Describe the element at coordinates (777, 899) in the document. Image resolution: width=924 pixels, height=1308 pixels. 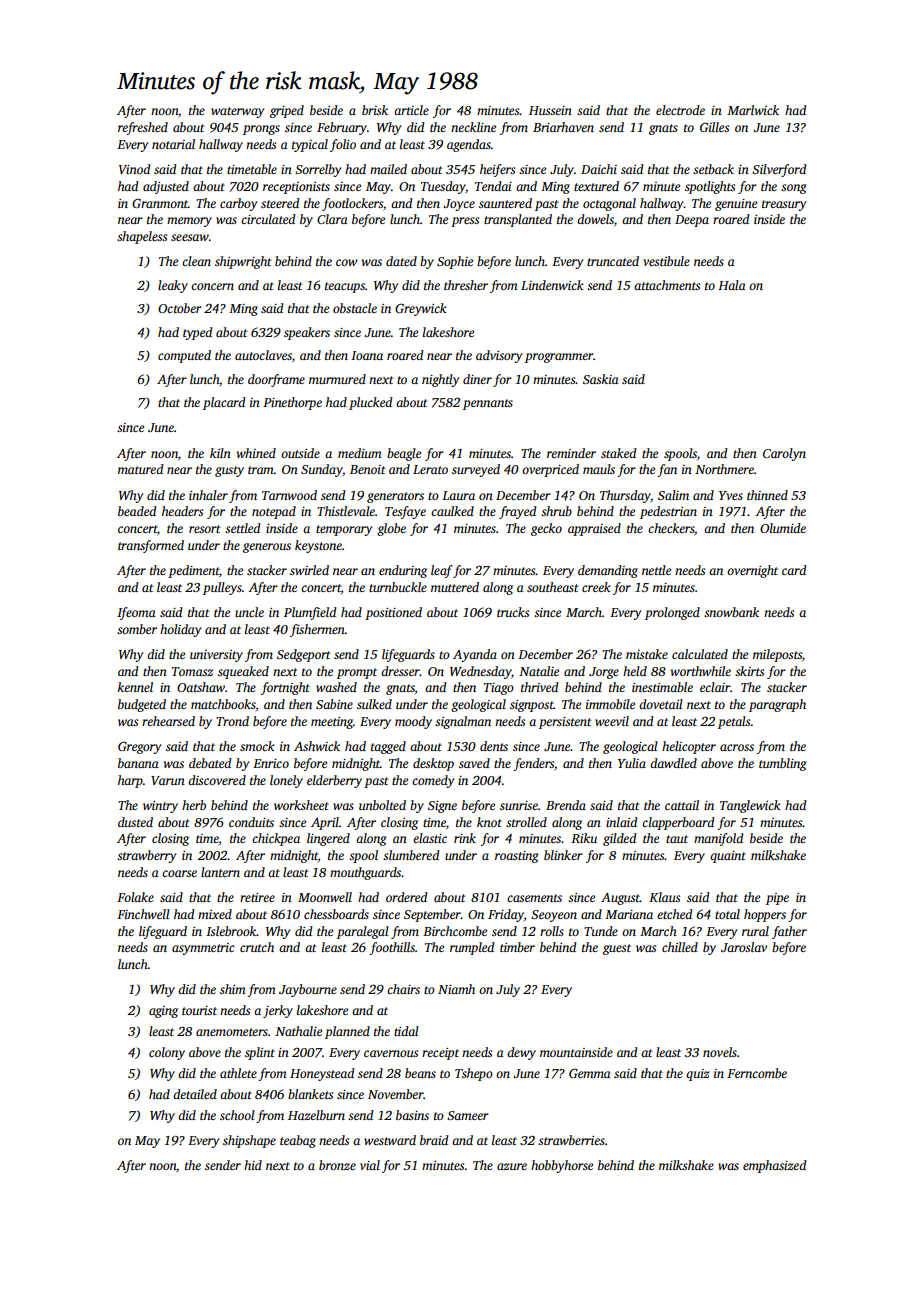
I see `pipe` at that location.
